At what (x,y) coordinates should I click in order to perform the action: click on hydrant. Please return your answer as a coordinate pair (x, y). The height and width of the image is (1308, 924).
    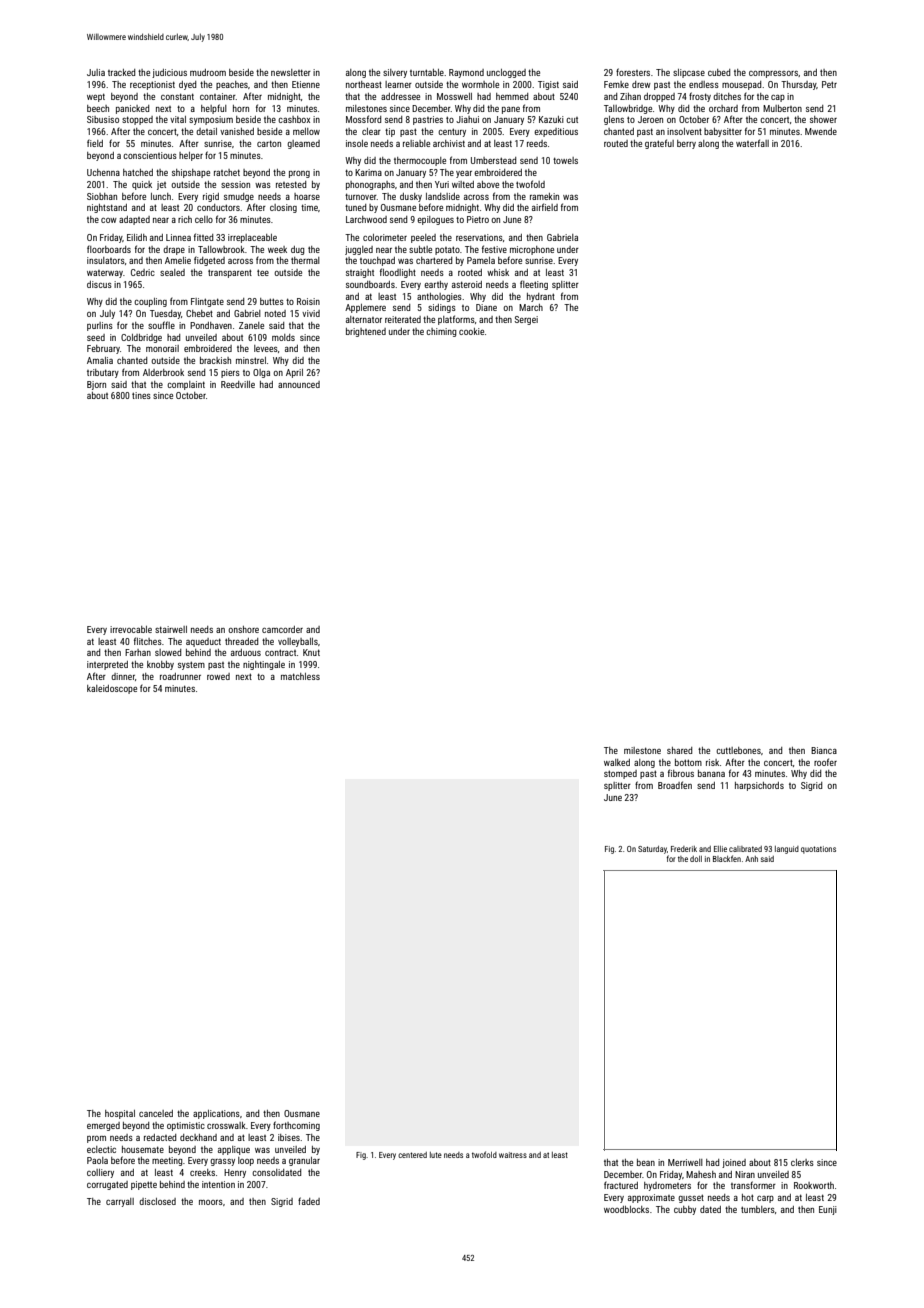
    Looking at the image, I should click on (541, 297).
